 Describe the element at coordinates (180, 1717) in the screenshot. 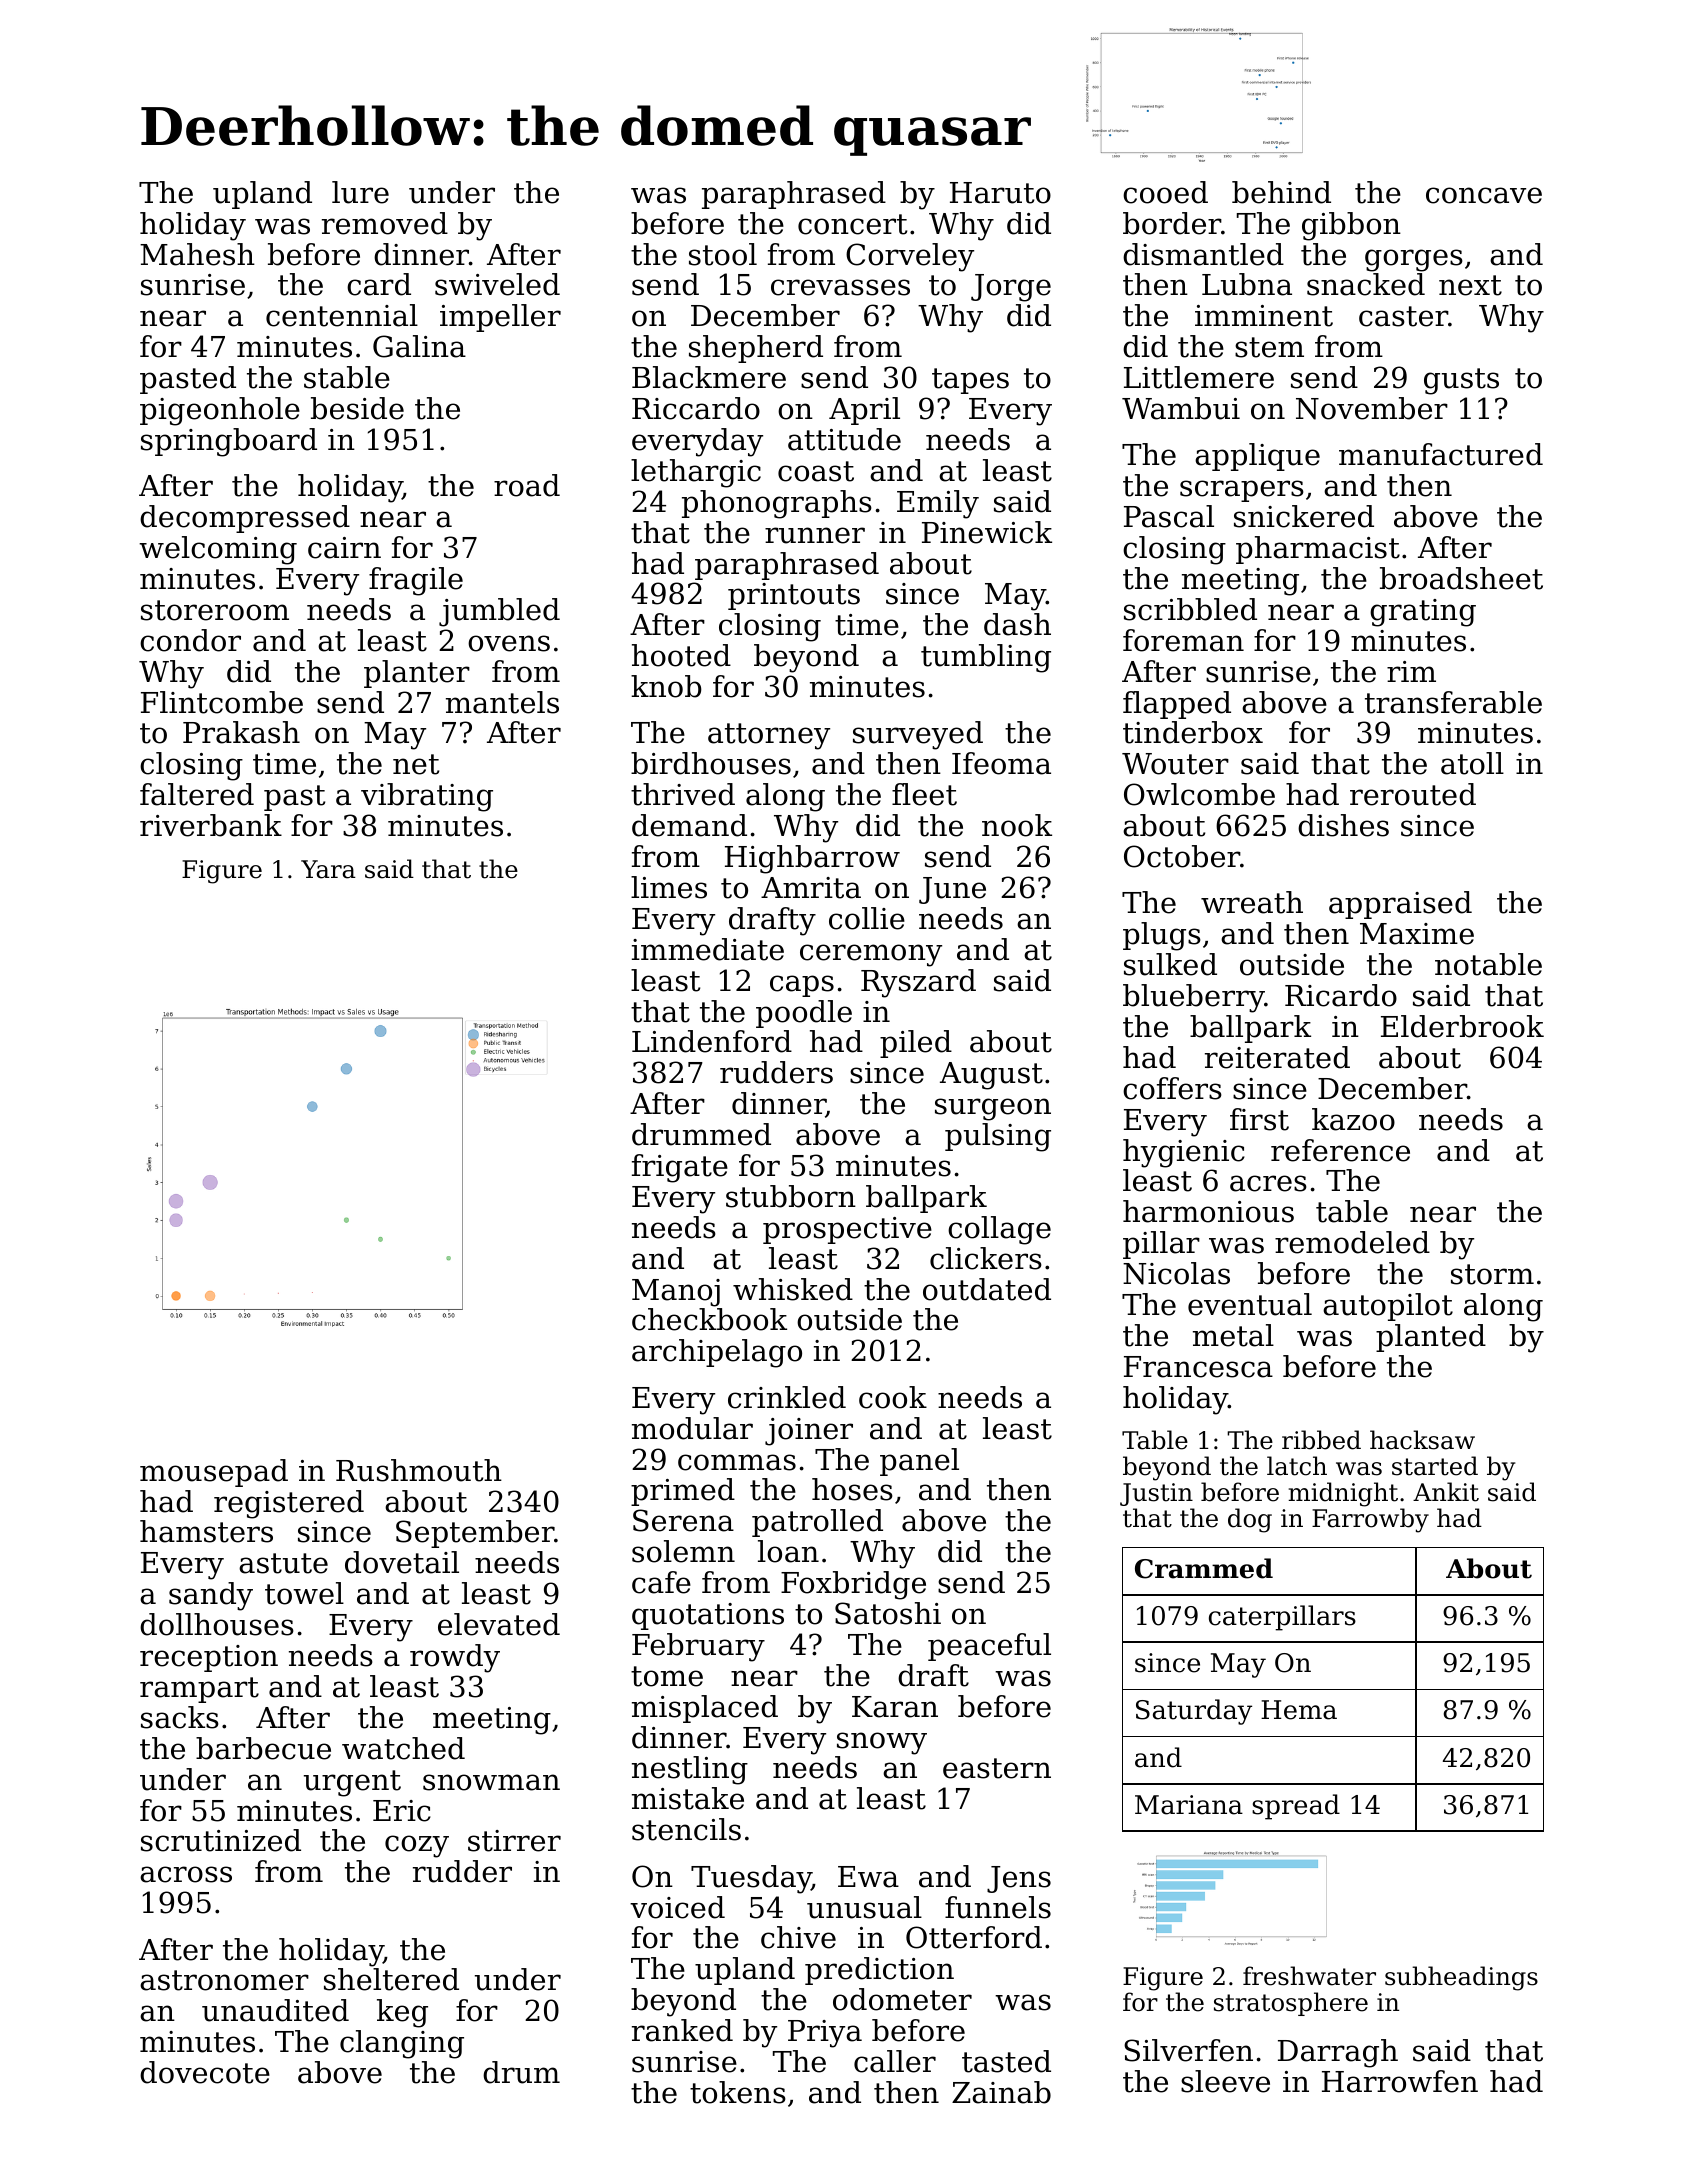

I see `sacks` at that location.
